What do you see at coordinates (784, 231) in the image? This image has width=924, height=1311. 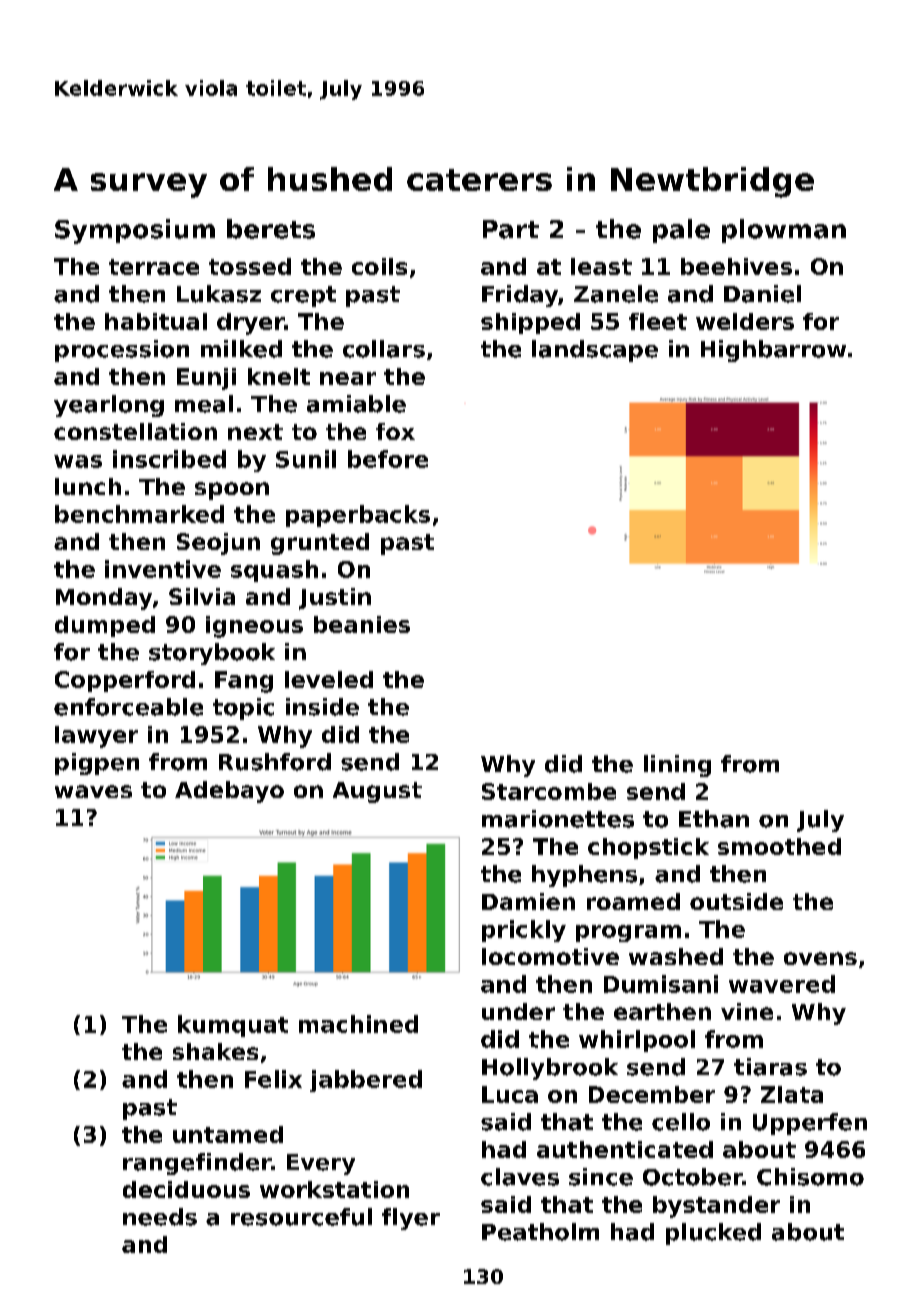 I see `plowman` at bounding box center [784, 231].
